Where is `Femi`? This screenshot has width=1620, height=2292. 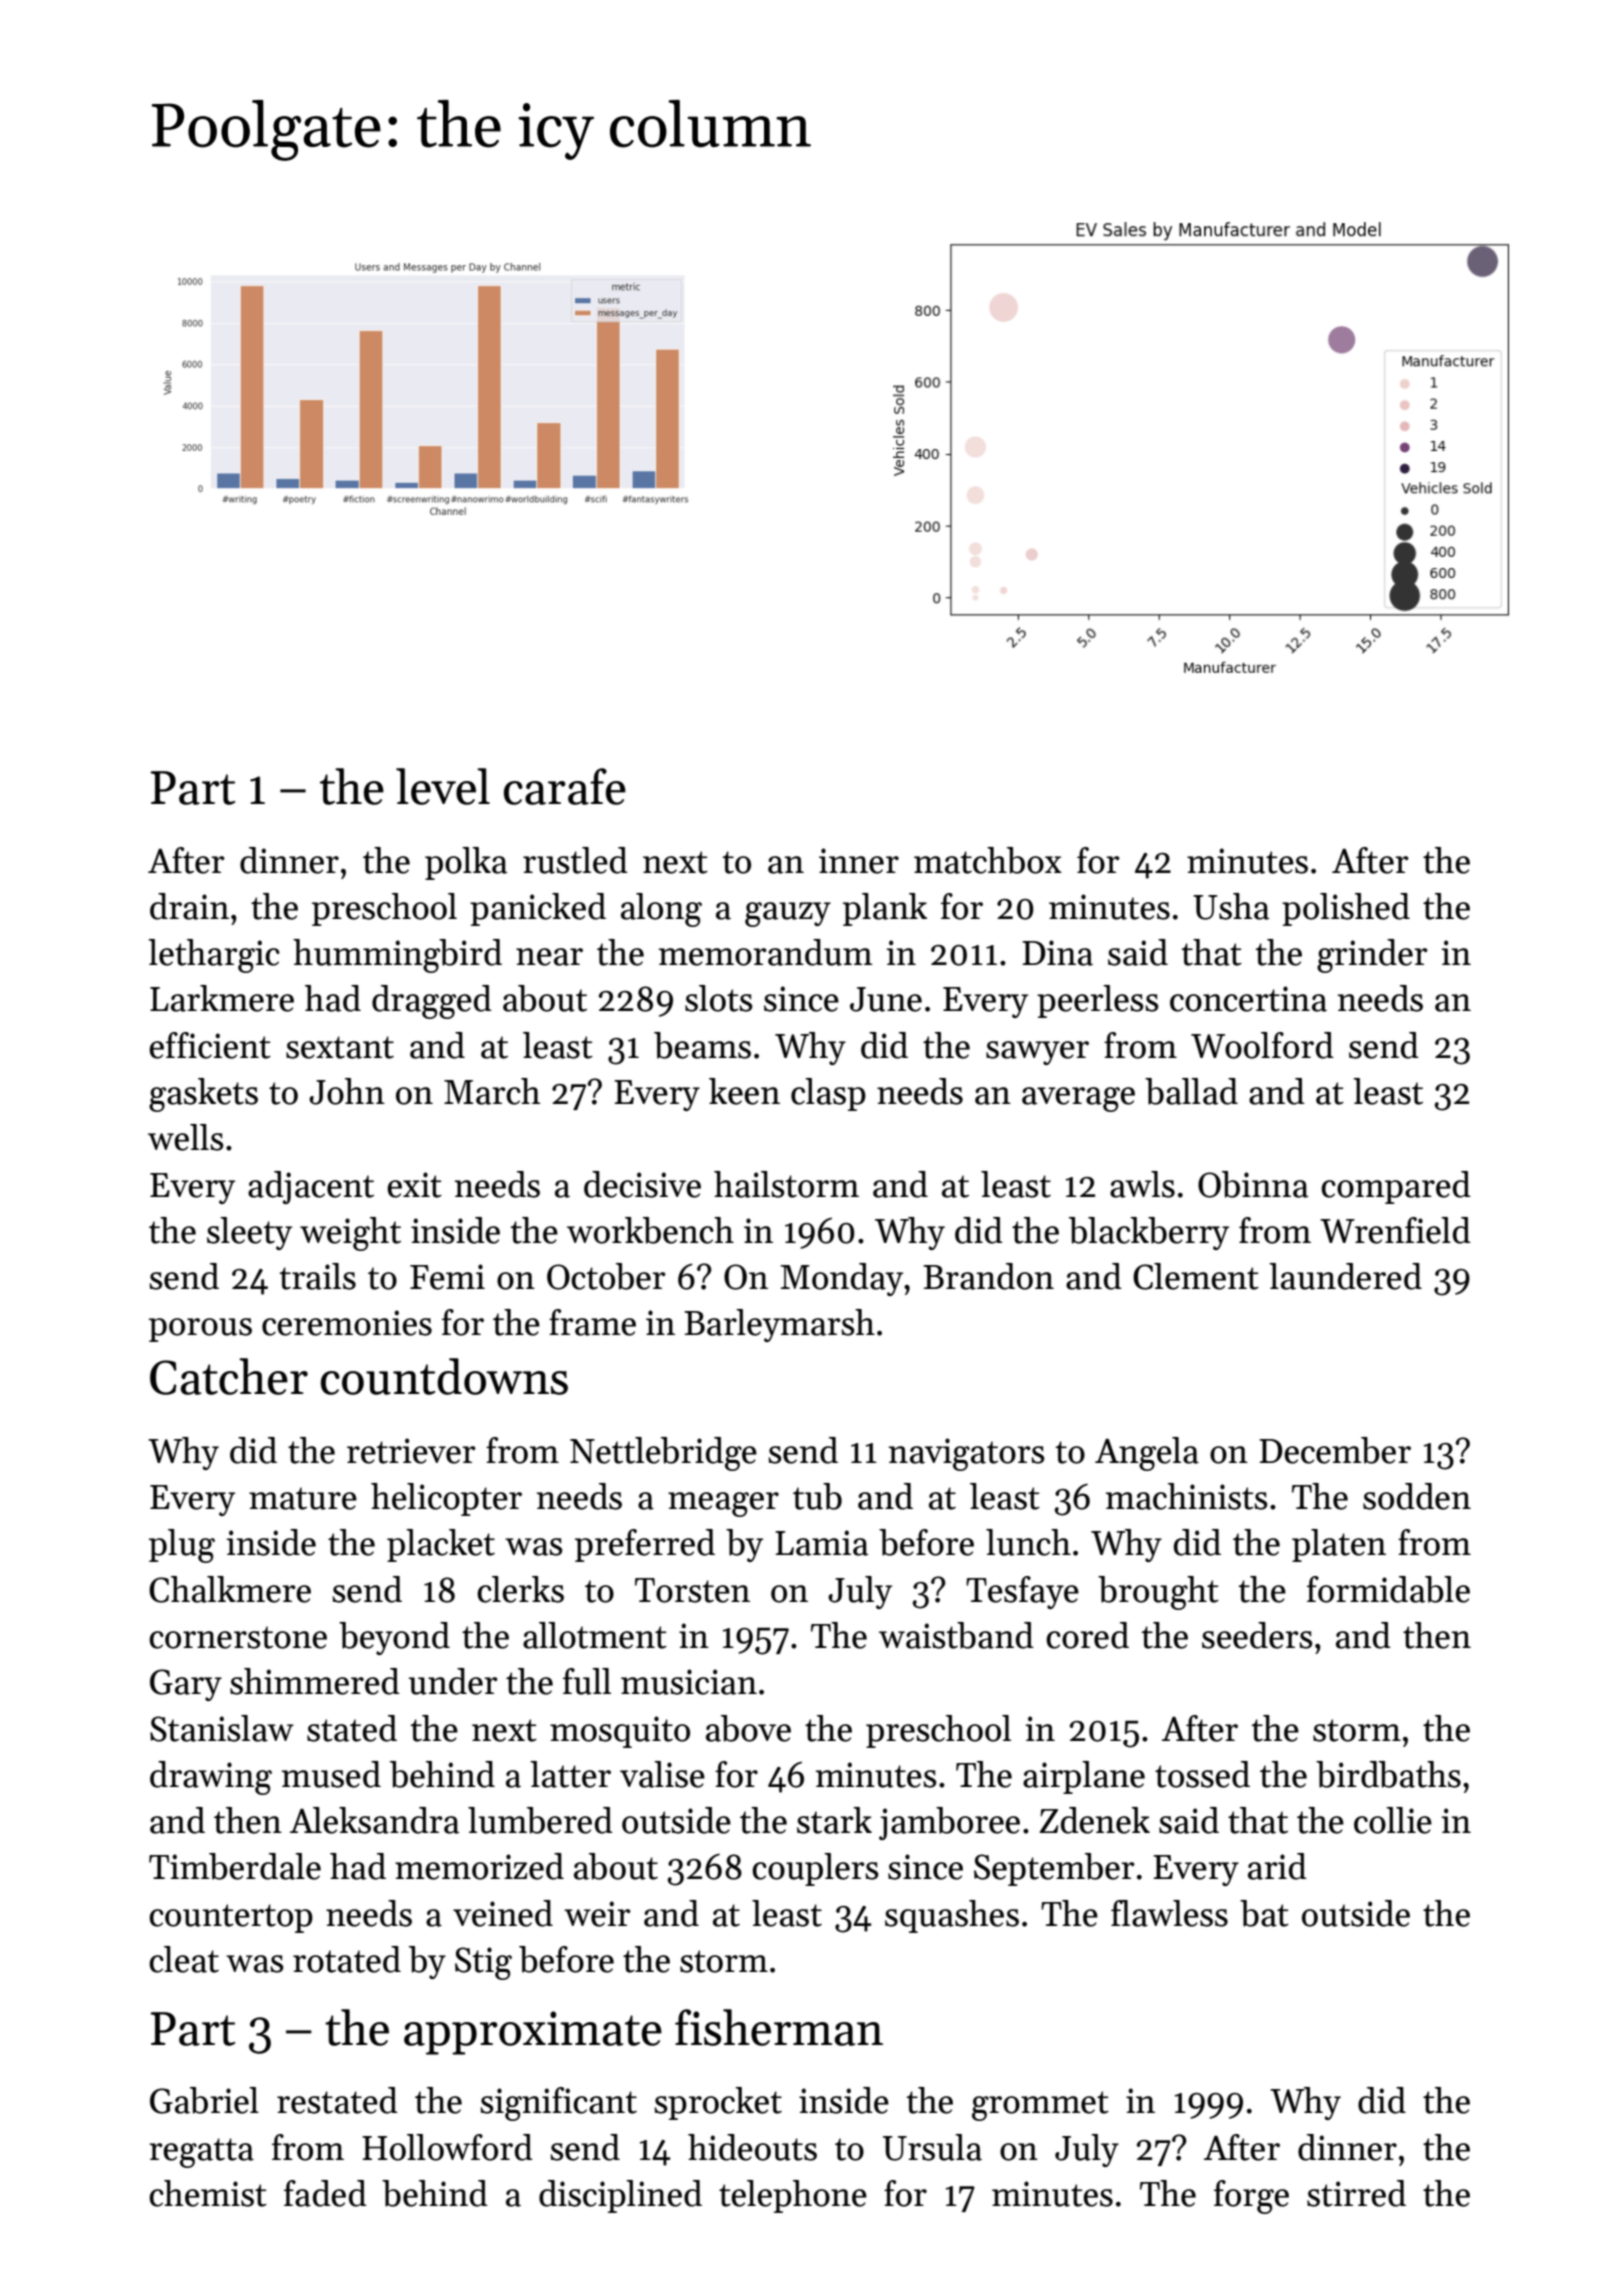 Femi is located at coordinates (447, 1277).
